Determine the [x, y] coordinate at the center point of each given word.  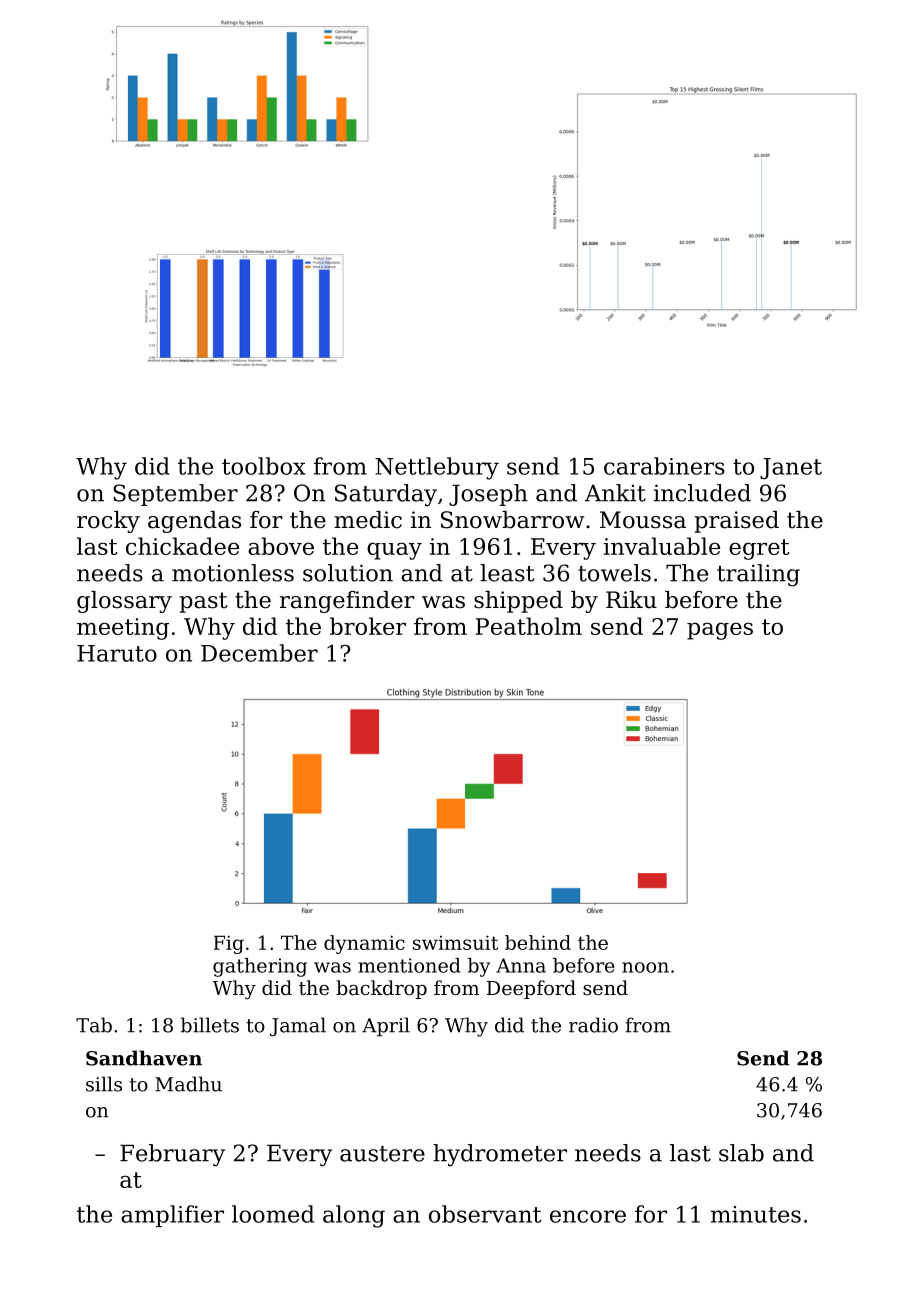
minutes [756, 1214]
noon [645, 967]
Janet [791, 468]
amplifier [172, 1216]
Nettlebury [437, 468]
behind [538, 942]
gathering [260, 967]
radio [593, 1025]
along [354, 1216]
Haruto [117, 653]
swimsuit [455, 942]
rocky [108, 522]
